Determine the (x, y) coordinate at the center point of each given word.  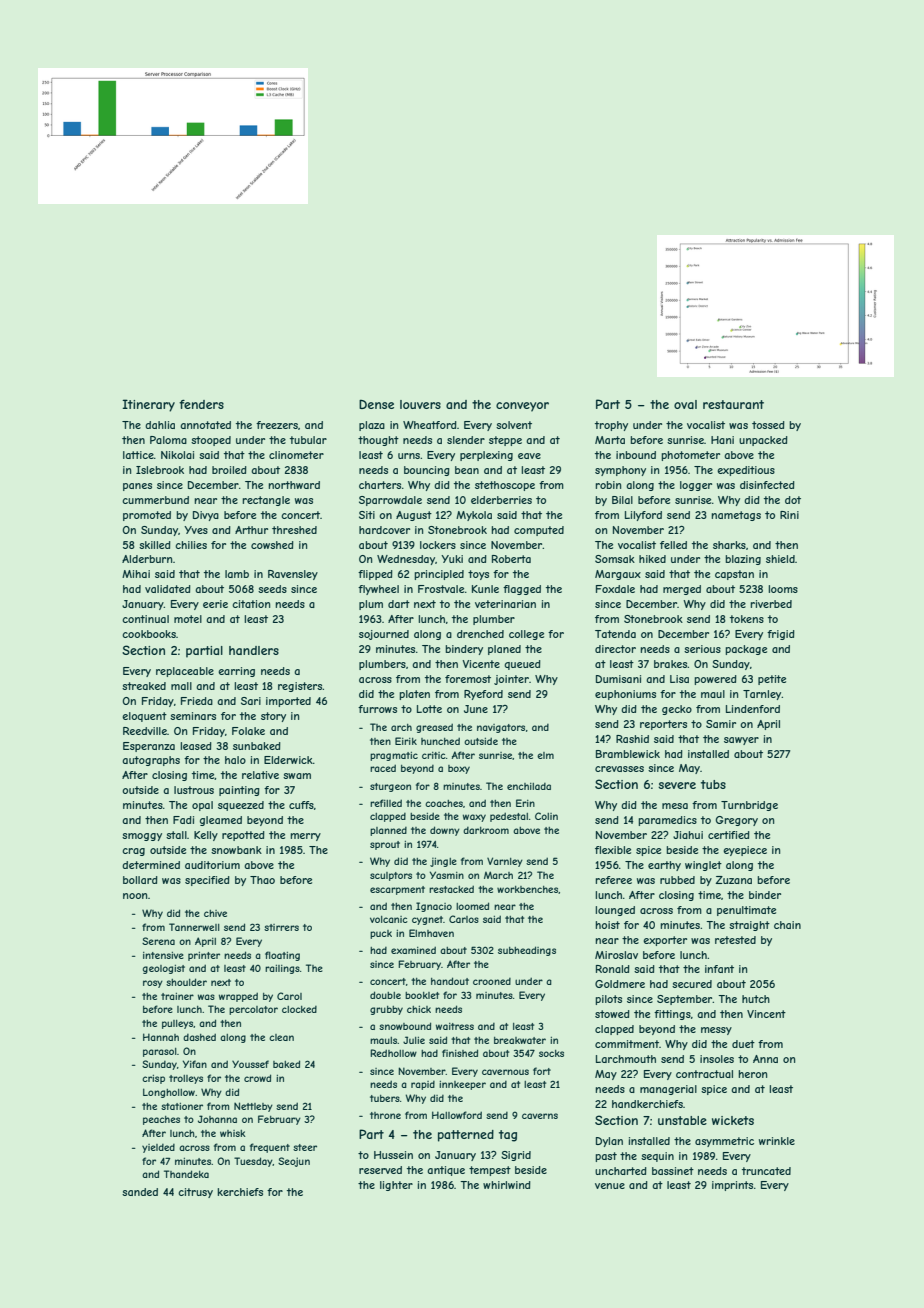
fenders (201, 404)
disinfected (767, 485)
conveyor (522, 407)
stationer (182, 1106)
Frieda (197, 701)
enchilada (529, 786)
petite (772, 680)
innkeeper (462, 1085)
